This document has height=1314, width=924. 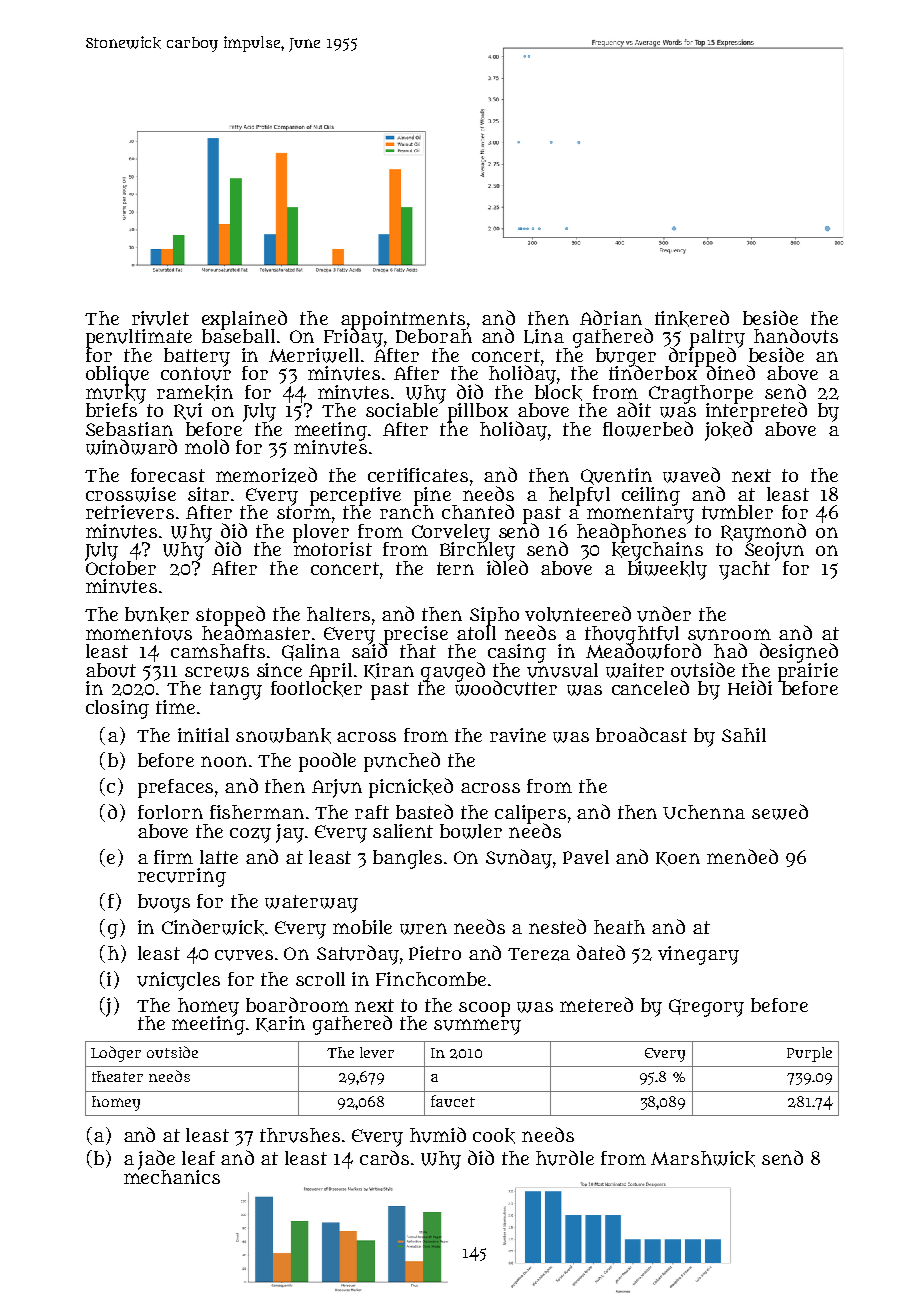 I want to click on Uchenna, so click(x=704, y=812).
